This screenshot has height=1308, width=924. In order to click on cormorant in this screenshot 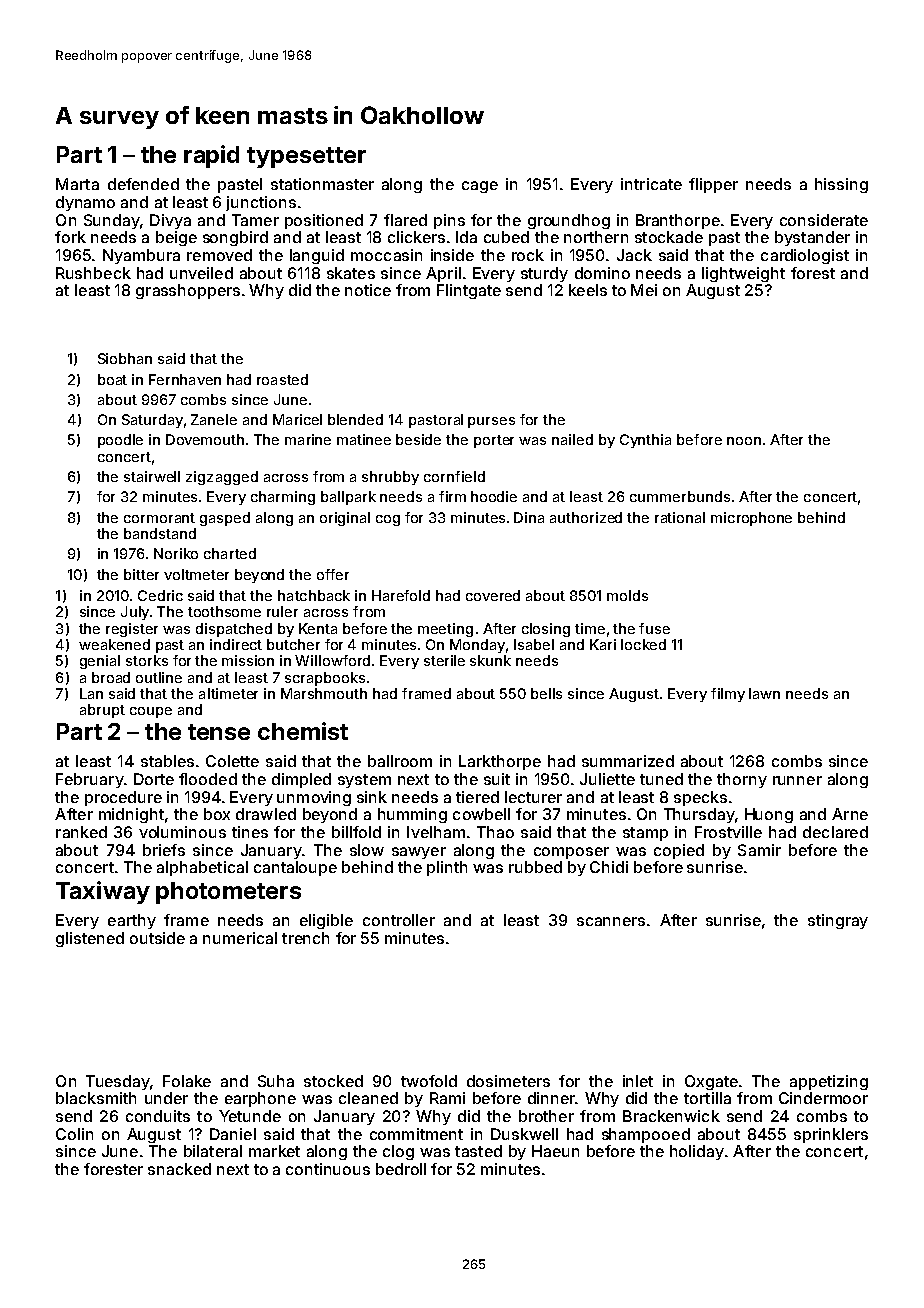, I will do `click(159, 518)`.
